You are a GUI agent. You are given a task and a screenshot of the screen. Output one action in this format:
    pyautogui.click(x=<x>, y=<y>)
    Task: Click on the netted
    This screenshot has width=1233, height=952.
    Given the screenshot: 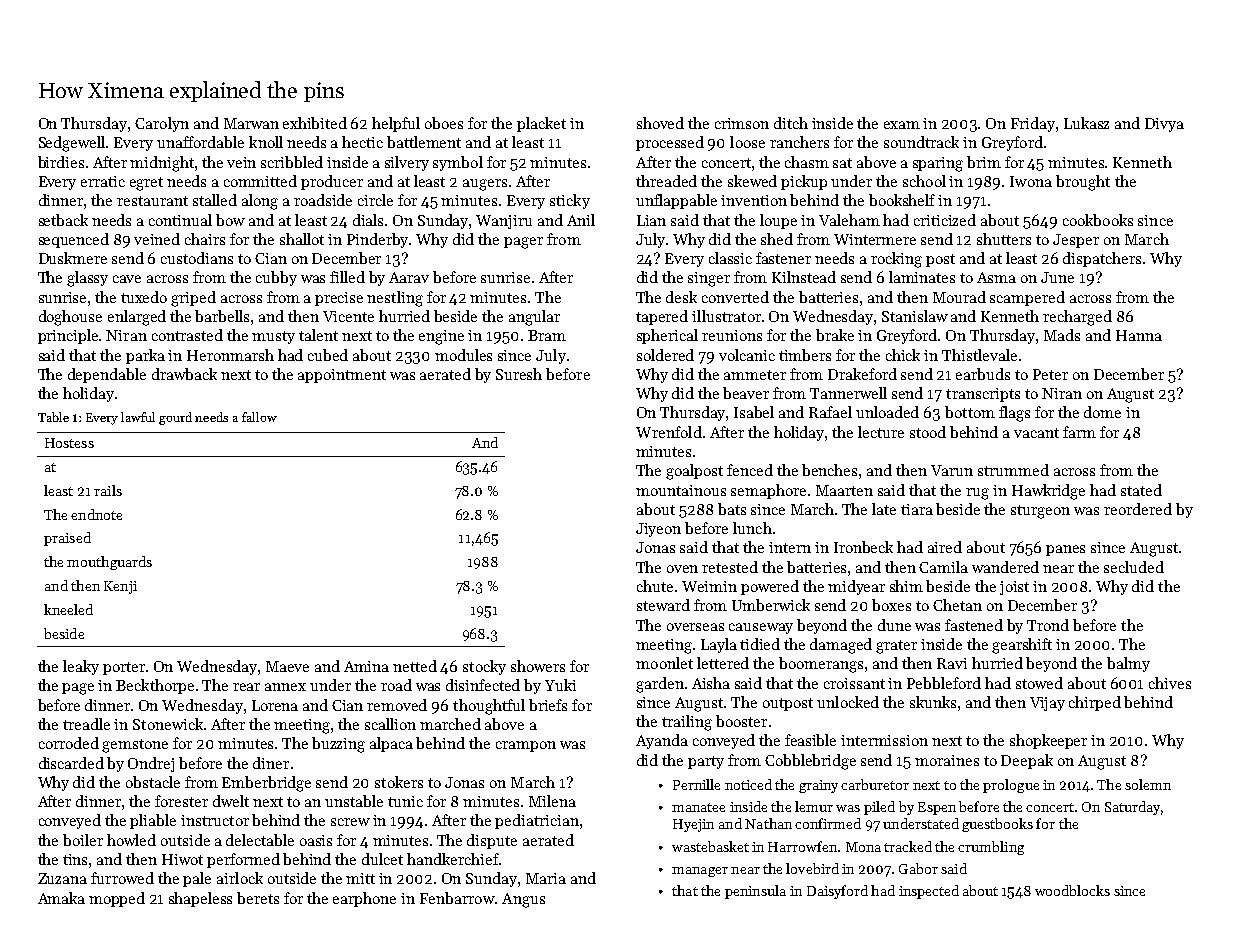 What is the action you would take?
    pyautogui.click(x=415, y=666)
